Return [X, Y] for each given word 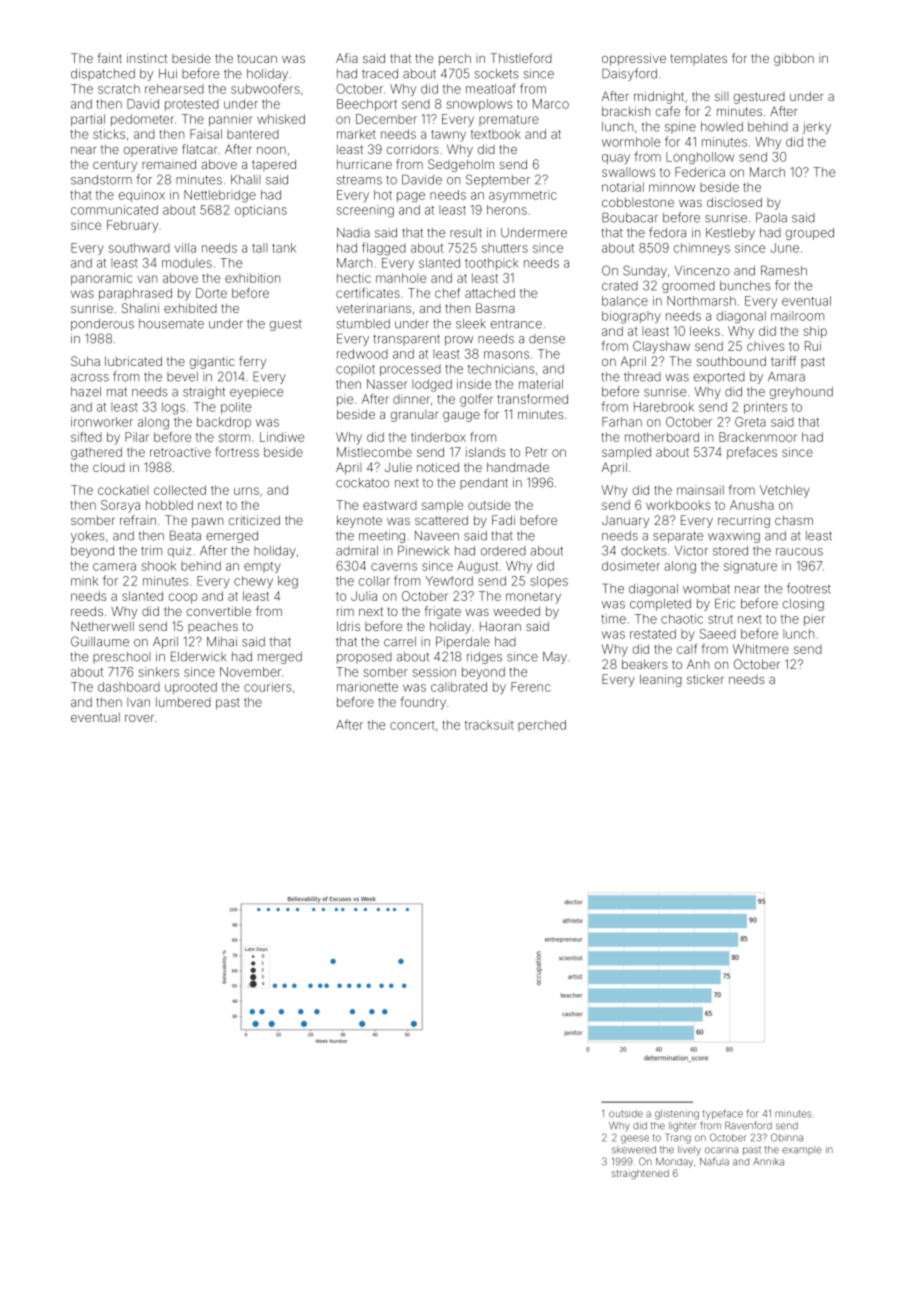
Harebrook [664, 407]
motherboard [662, 437]
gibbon [794, 59]
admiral [357, 551]
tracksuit [489, 725]
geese [635, 1139]
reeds [87, 611]
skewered [634, 1150]
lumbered [183, 702]
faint [109, 58]
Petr [537, 452]
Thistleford [521, 58]
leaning [661, 680]
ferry [252, 362]
